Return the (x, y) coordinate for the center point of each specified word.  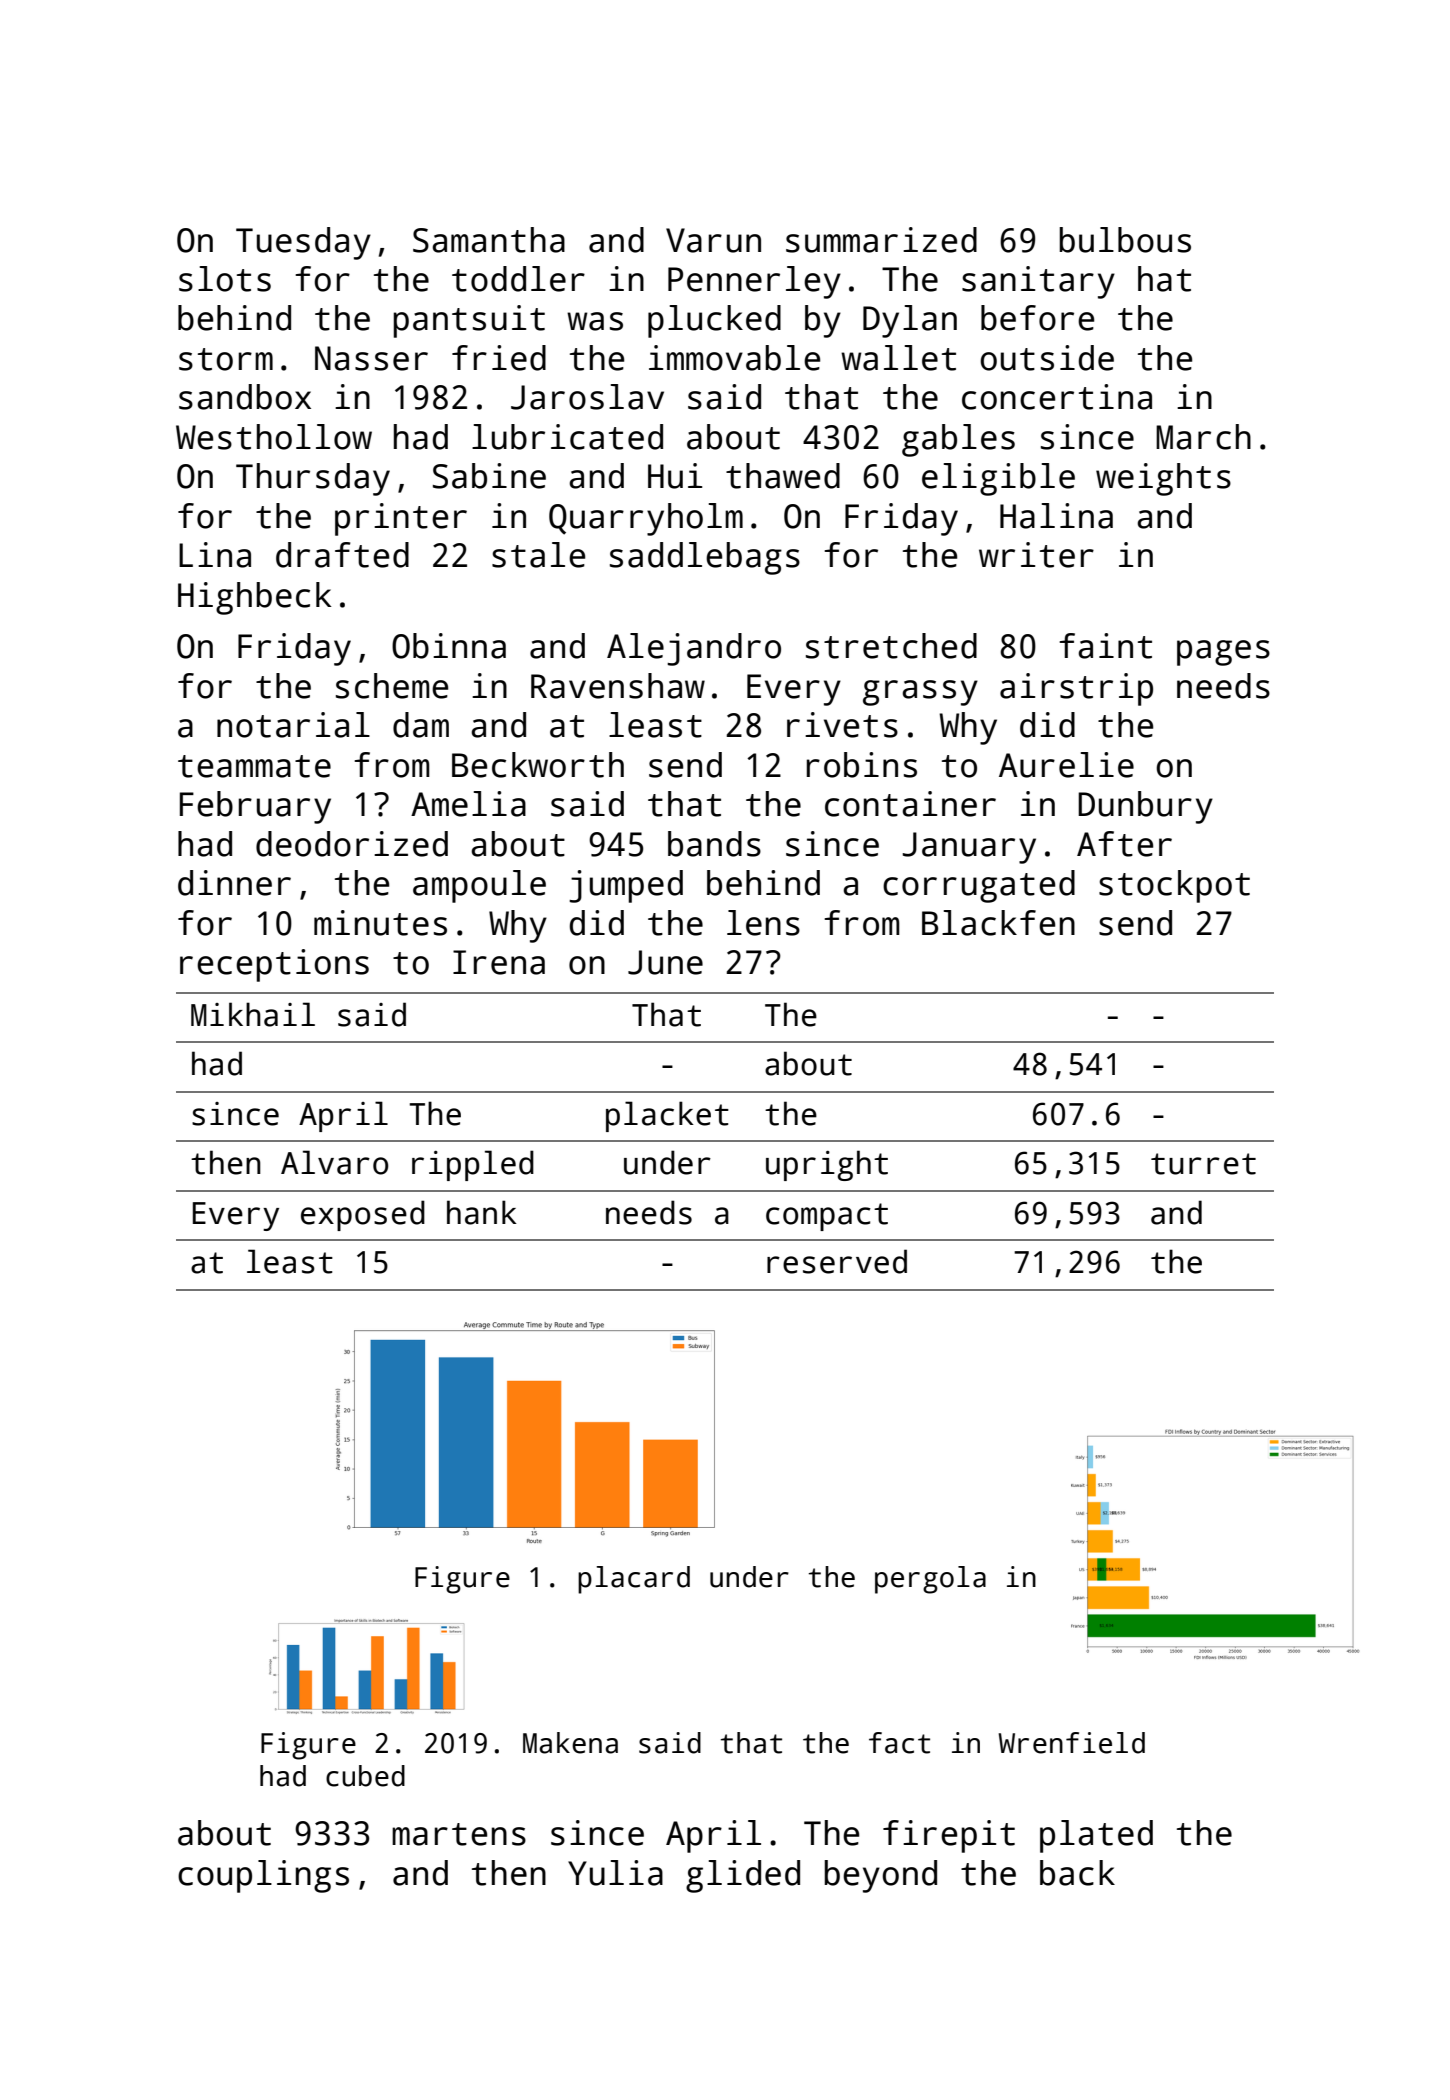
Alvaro (334, 1162)
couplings (263, 1876)
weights (1163, 479)
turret (1203, 1164)
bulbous (1125, 240)
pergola (930, 1580)
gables (958, 440)
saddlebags (705, 558)
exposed (363, 1215)
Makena (570, 1743)
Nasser (371, 358)
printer (401, 519)
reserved (837, 1261)
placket (667, 1116)
